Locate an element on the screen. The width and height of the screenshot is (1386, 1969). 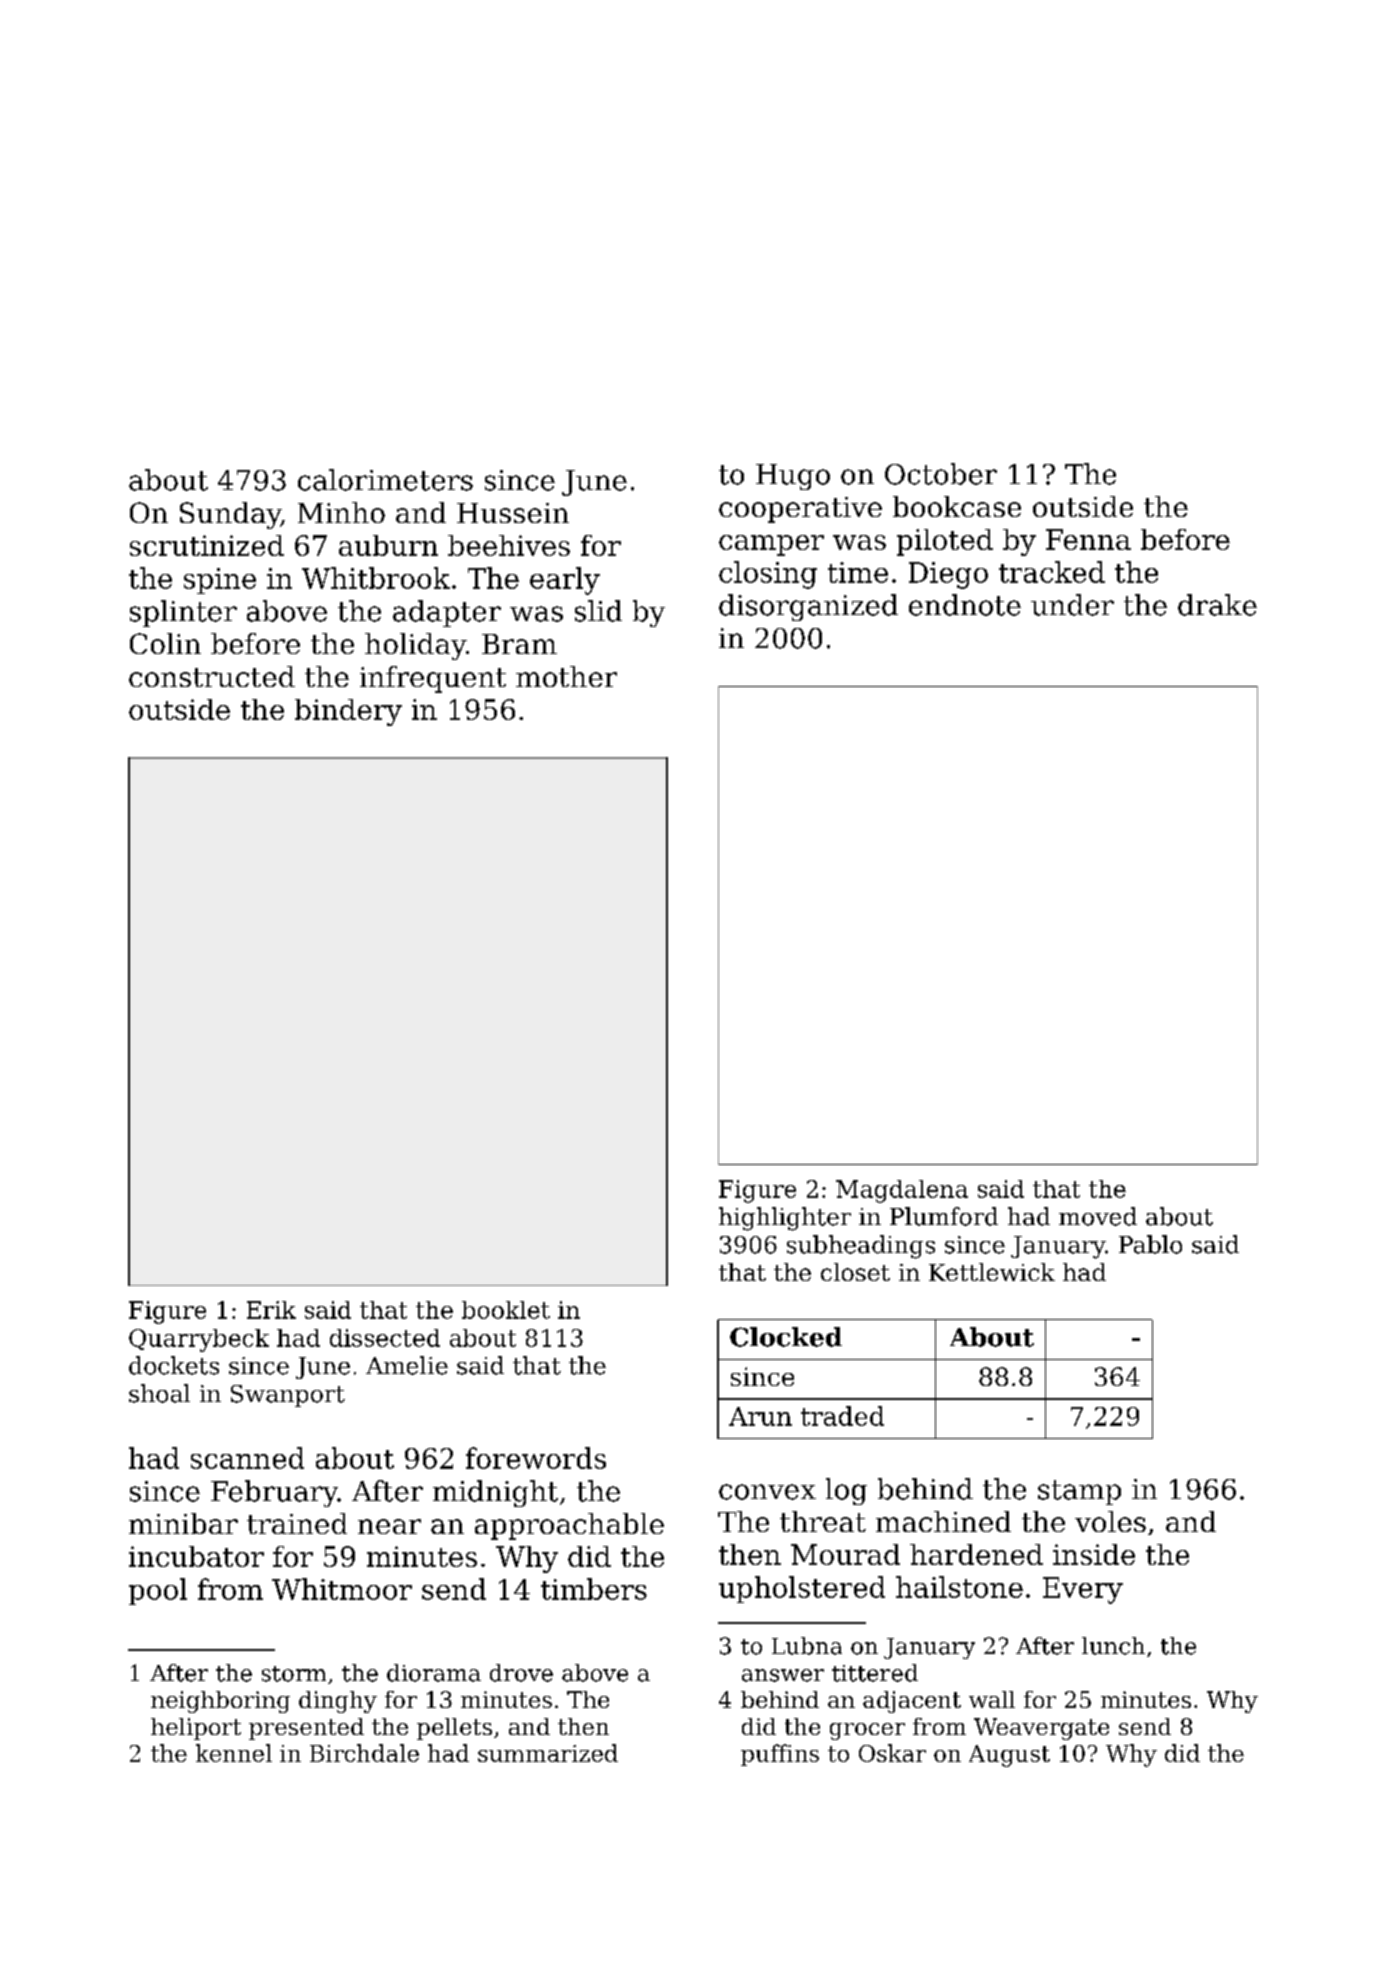
Clocked is located at coordinates (786, 1337).
